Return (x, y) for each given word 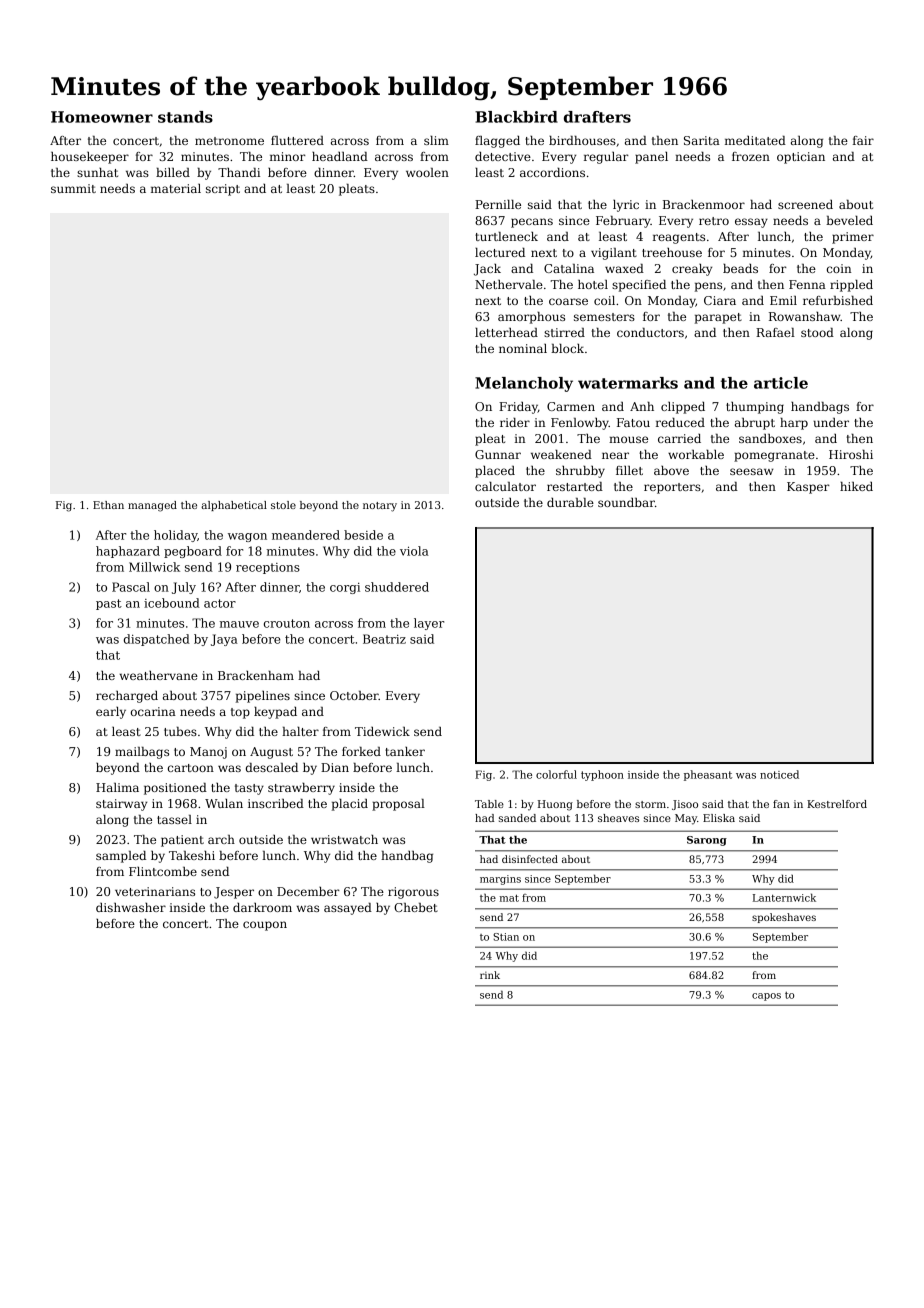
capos (766, 997)
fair (863, 140)
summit (73, 188)
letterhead (506, 332)
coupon (265, 926)
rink (490, 975)
